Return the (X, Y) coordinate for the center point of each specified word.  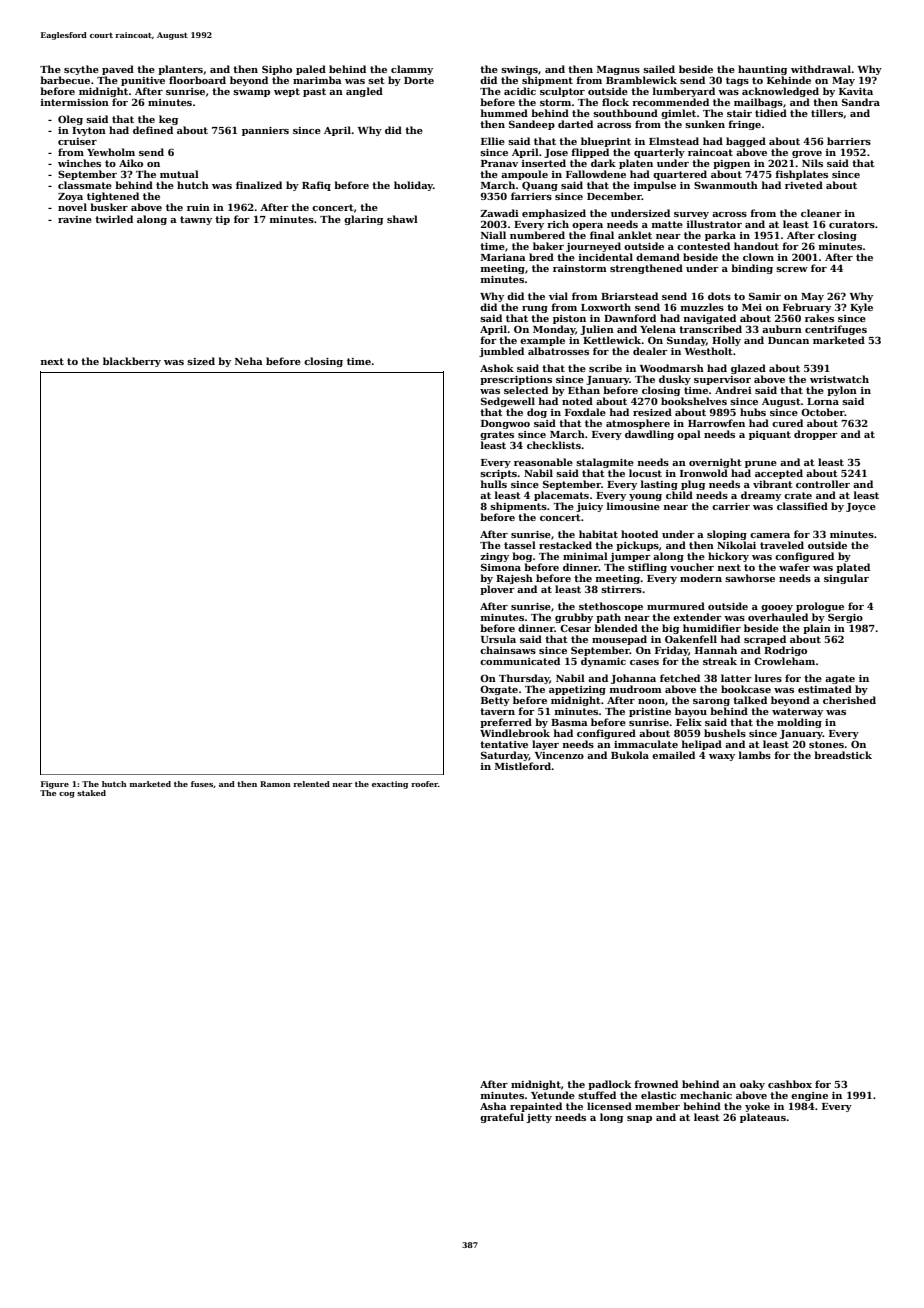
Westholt (709, 351)
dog (537, 413)
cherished (849, 700)
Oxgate (499, 690)
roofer (424, 784)
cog (67, 795)
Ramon (275, 784)
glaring (363, 220)
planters (180, 70)
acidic (520, 91)
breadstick (843, 755)
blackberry (132, 362)
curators (852, 224)
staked (91, 793)
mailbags (758, 103)
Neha (249, 361)
